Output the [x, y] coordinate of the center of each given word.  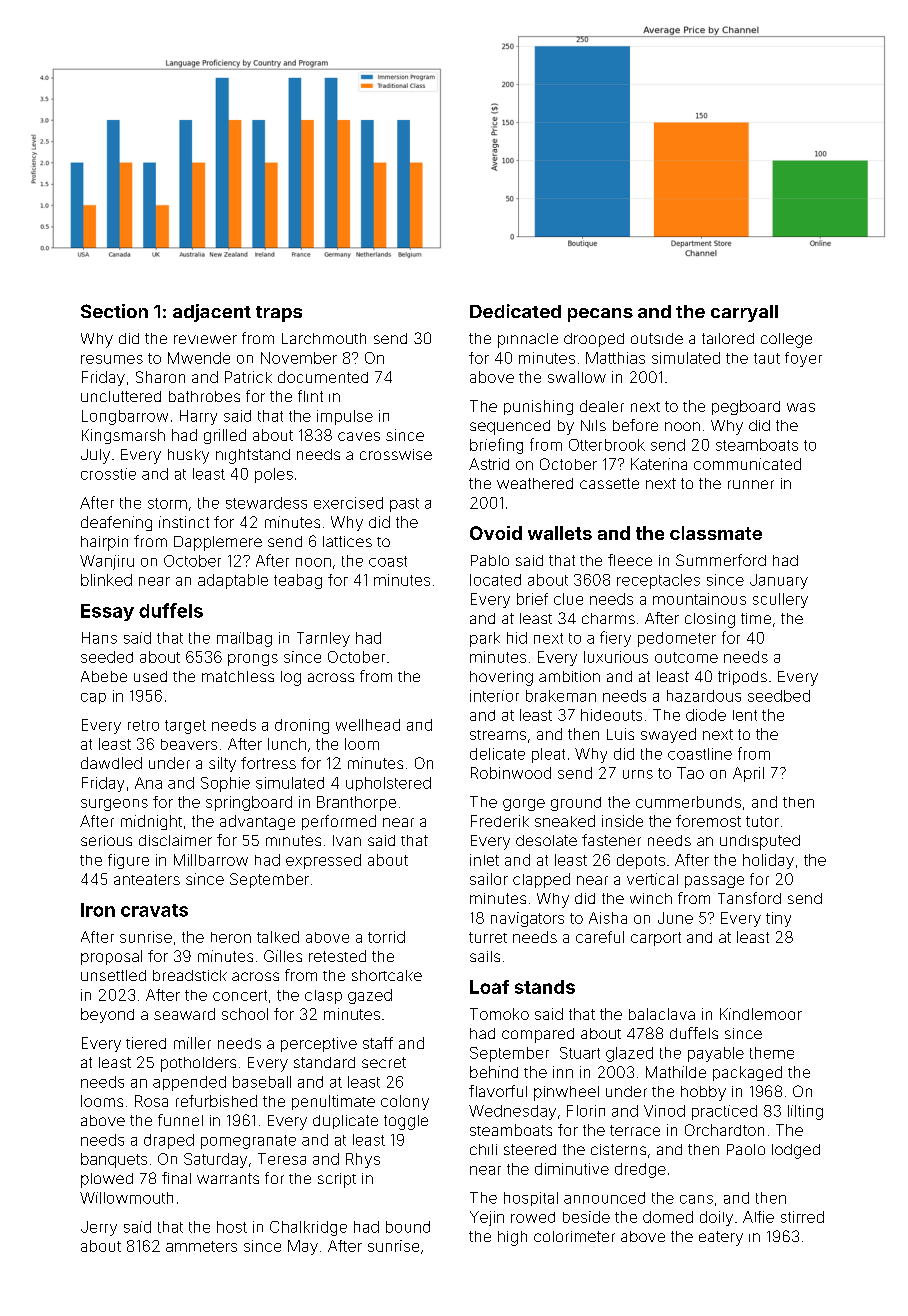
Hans [99, 638]
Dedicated [515, 311]
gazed [370, 996]
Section [114, 311]
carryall [744, 313]
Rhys [363, 1160]
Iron [98, 910]
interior [494, 696]
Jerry [99, 1228]
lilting [805, 1112]
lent [745, 715]
